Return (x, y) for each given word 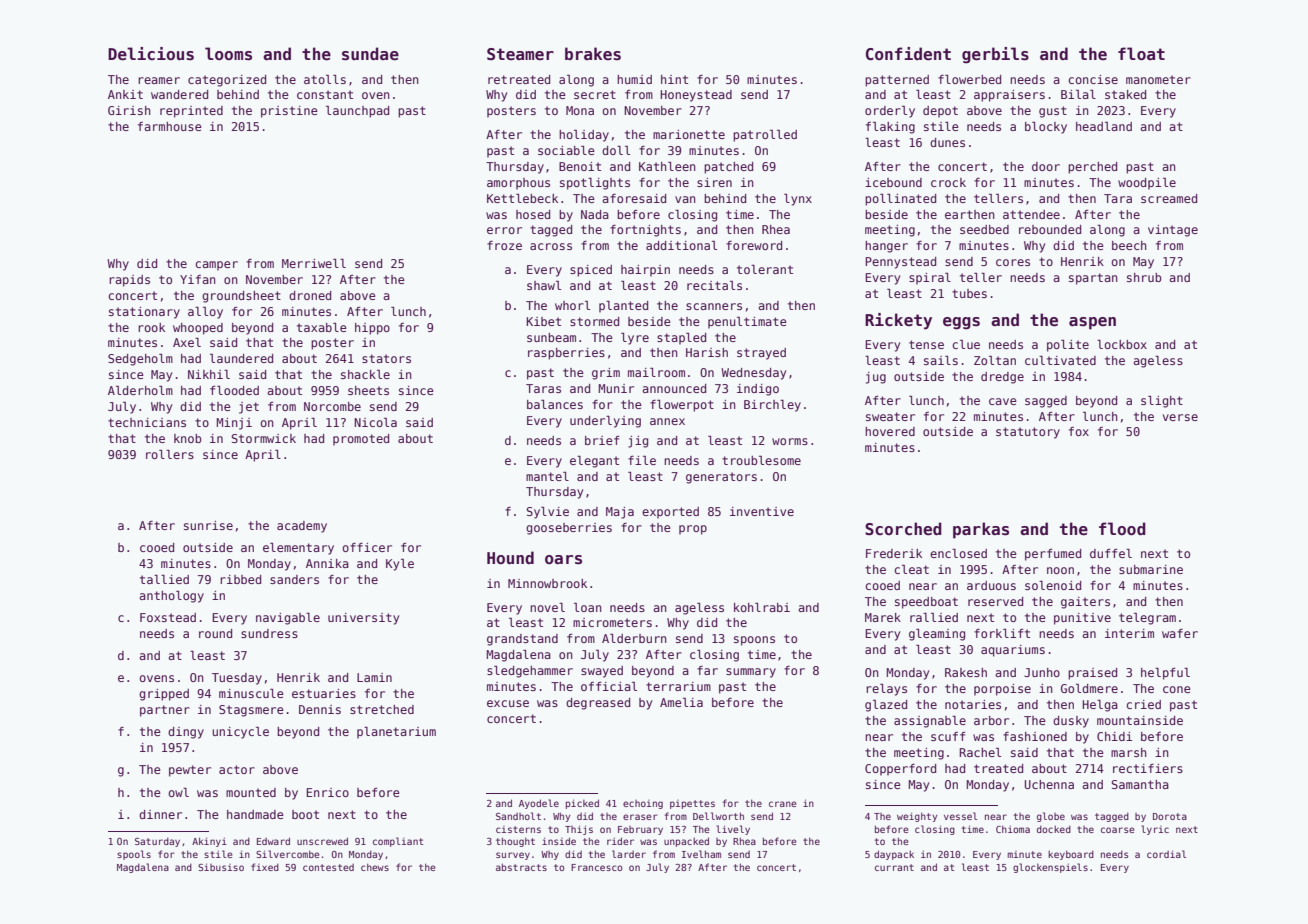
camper (216, 266)
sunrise (208, 525)
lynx (798, 200)
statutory (1028, 433)
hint (674, 79)
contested (328, 867)
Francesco (596, 867)
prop (693, 530)
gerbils (995, 55)
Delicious (151, 54)
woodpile (1147, 184)
